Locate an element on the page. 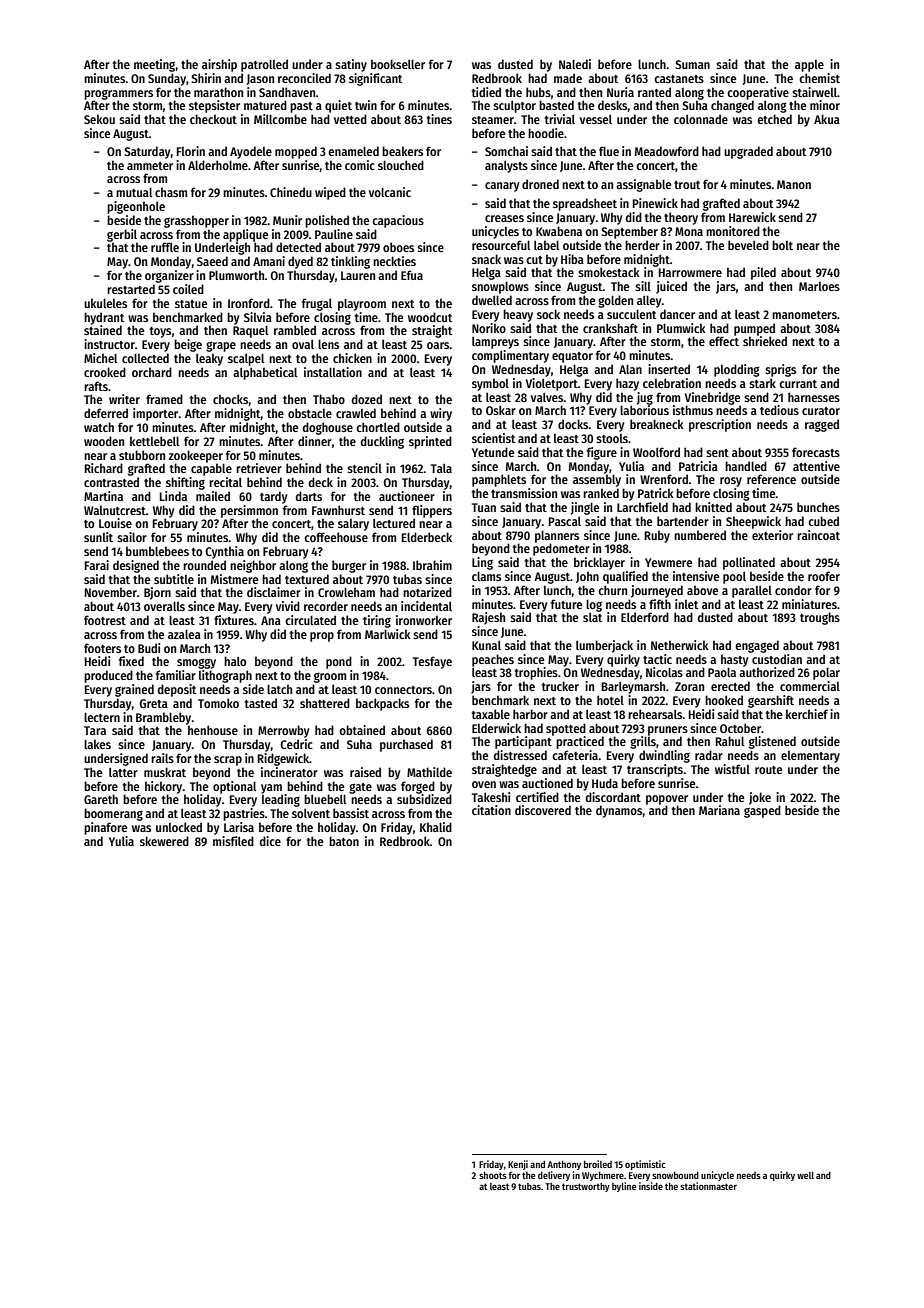  dice is located at coordinates (270, 841).
